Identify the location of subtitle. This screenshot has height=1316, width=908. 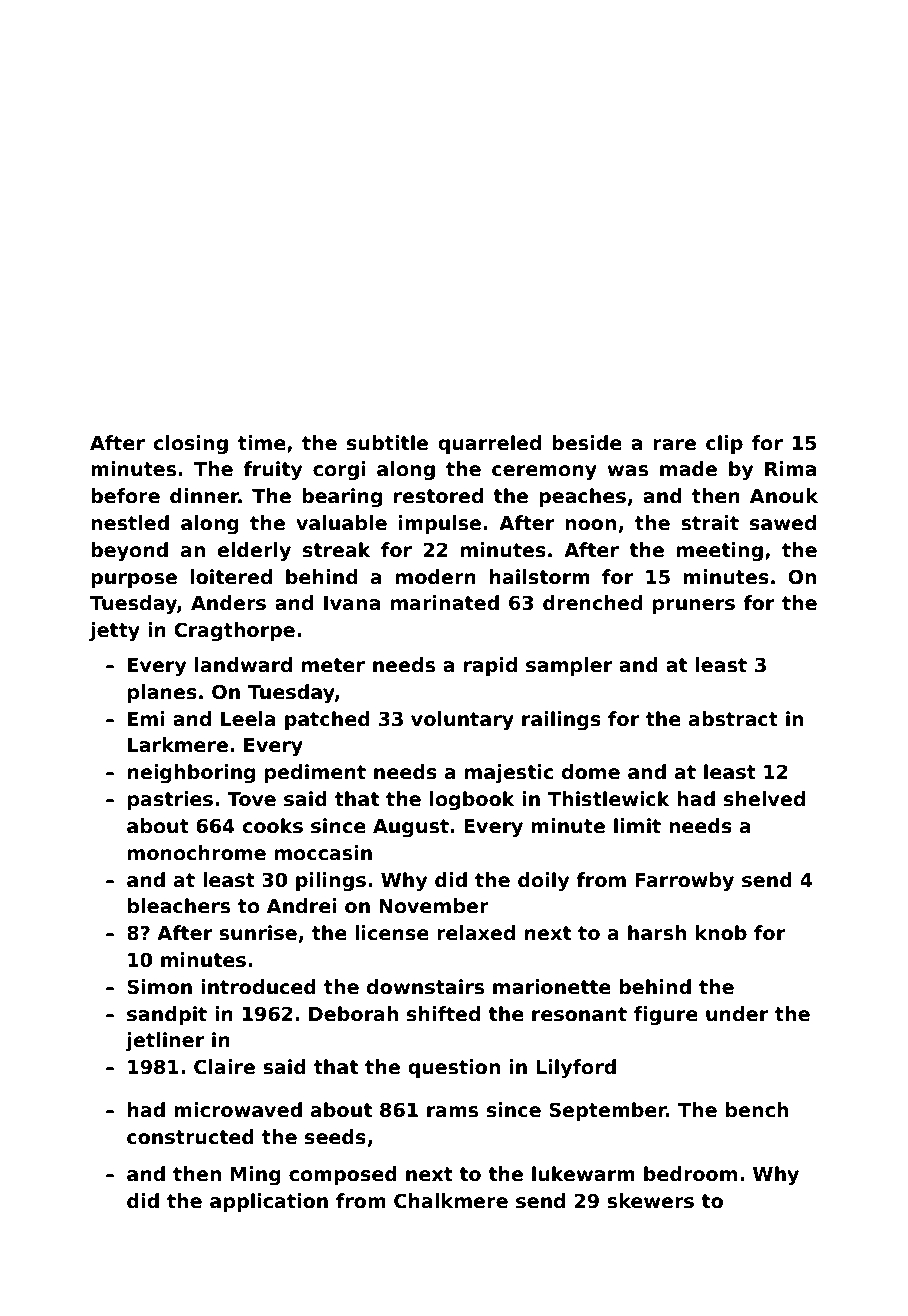
(387, 443).
